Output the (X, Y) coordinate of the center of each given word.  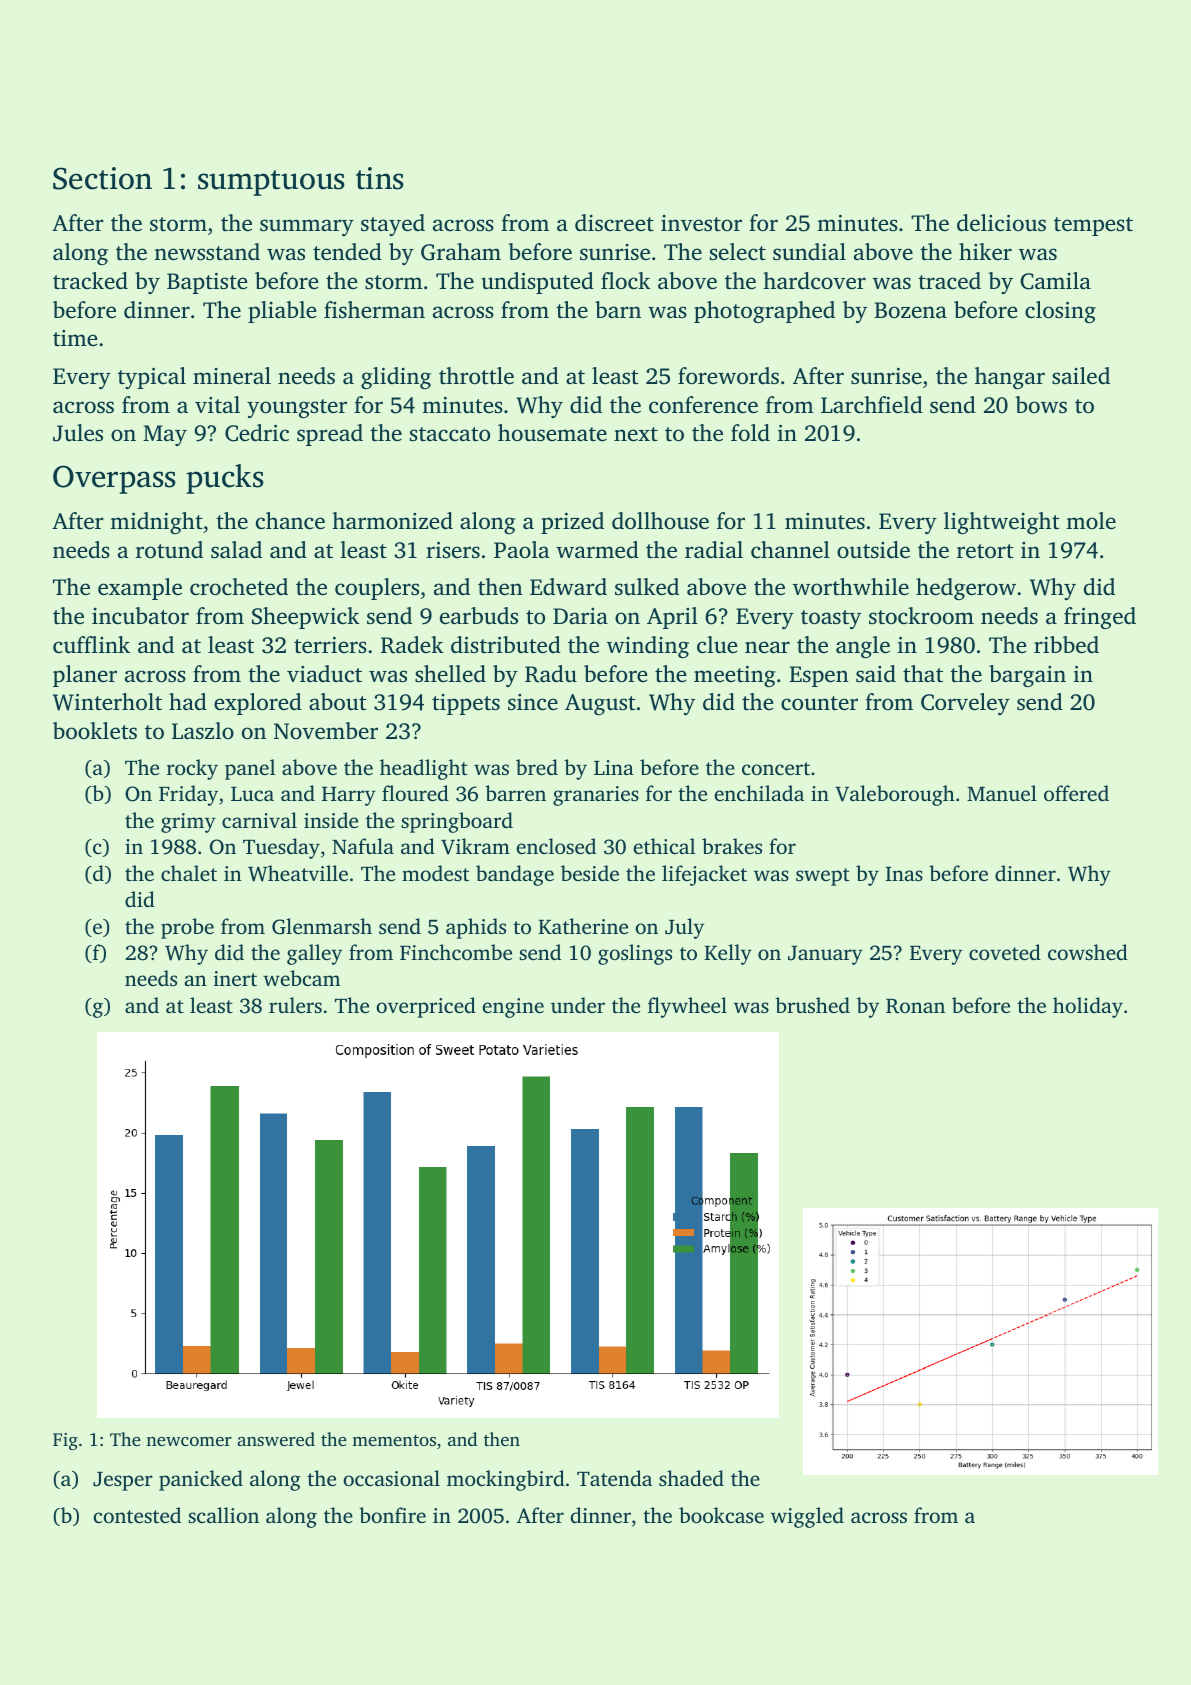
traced (949, 281)
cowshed (1088, 952)
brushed (812, 1005)
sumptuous (271, 183)
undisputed (537, 283)
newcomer (189, 1441)
